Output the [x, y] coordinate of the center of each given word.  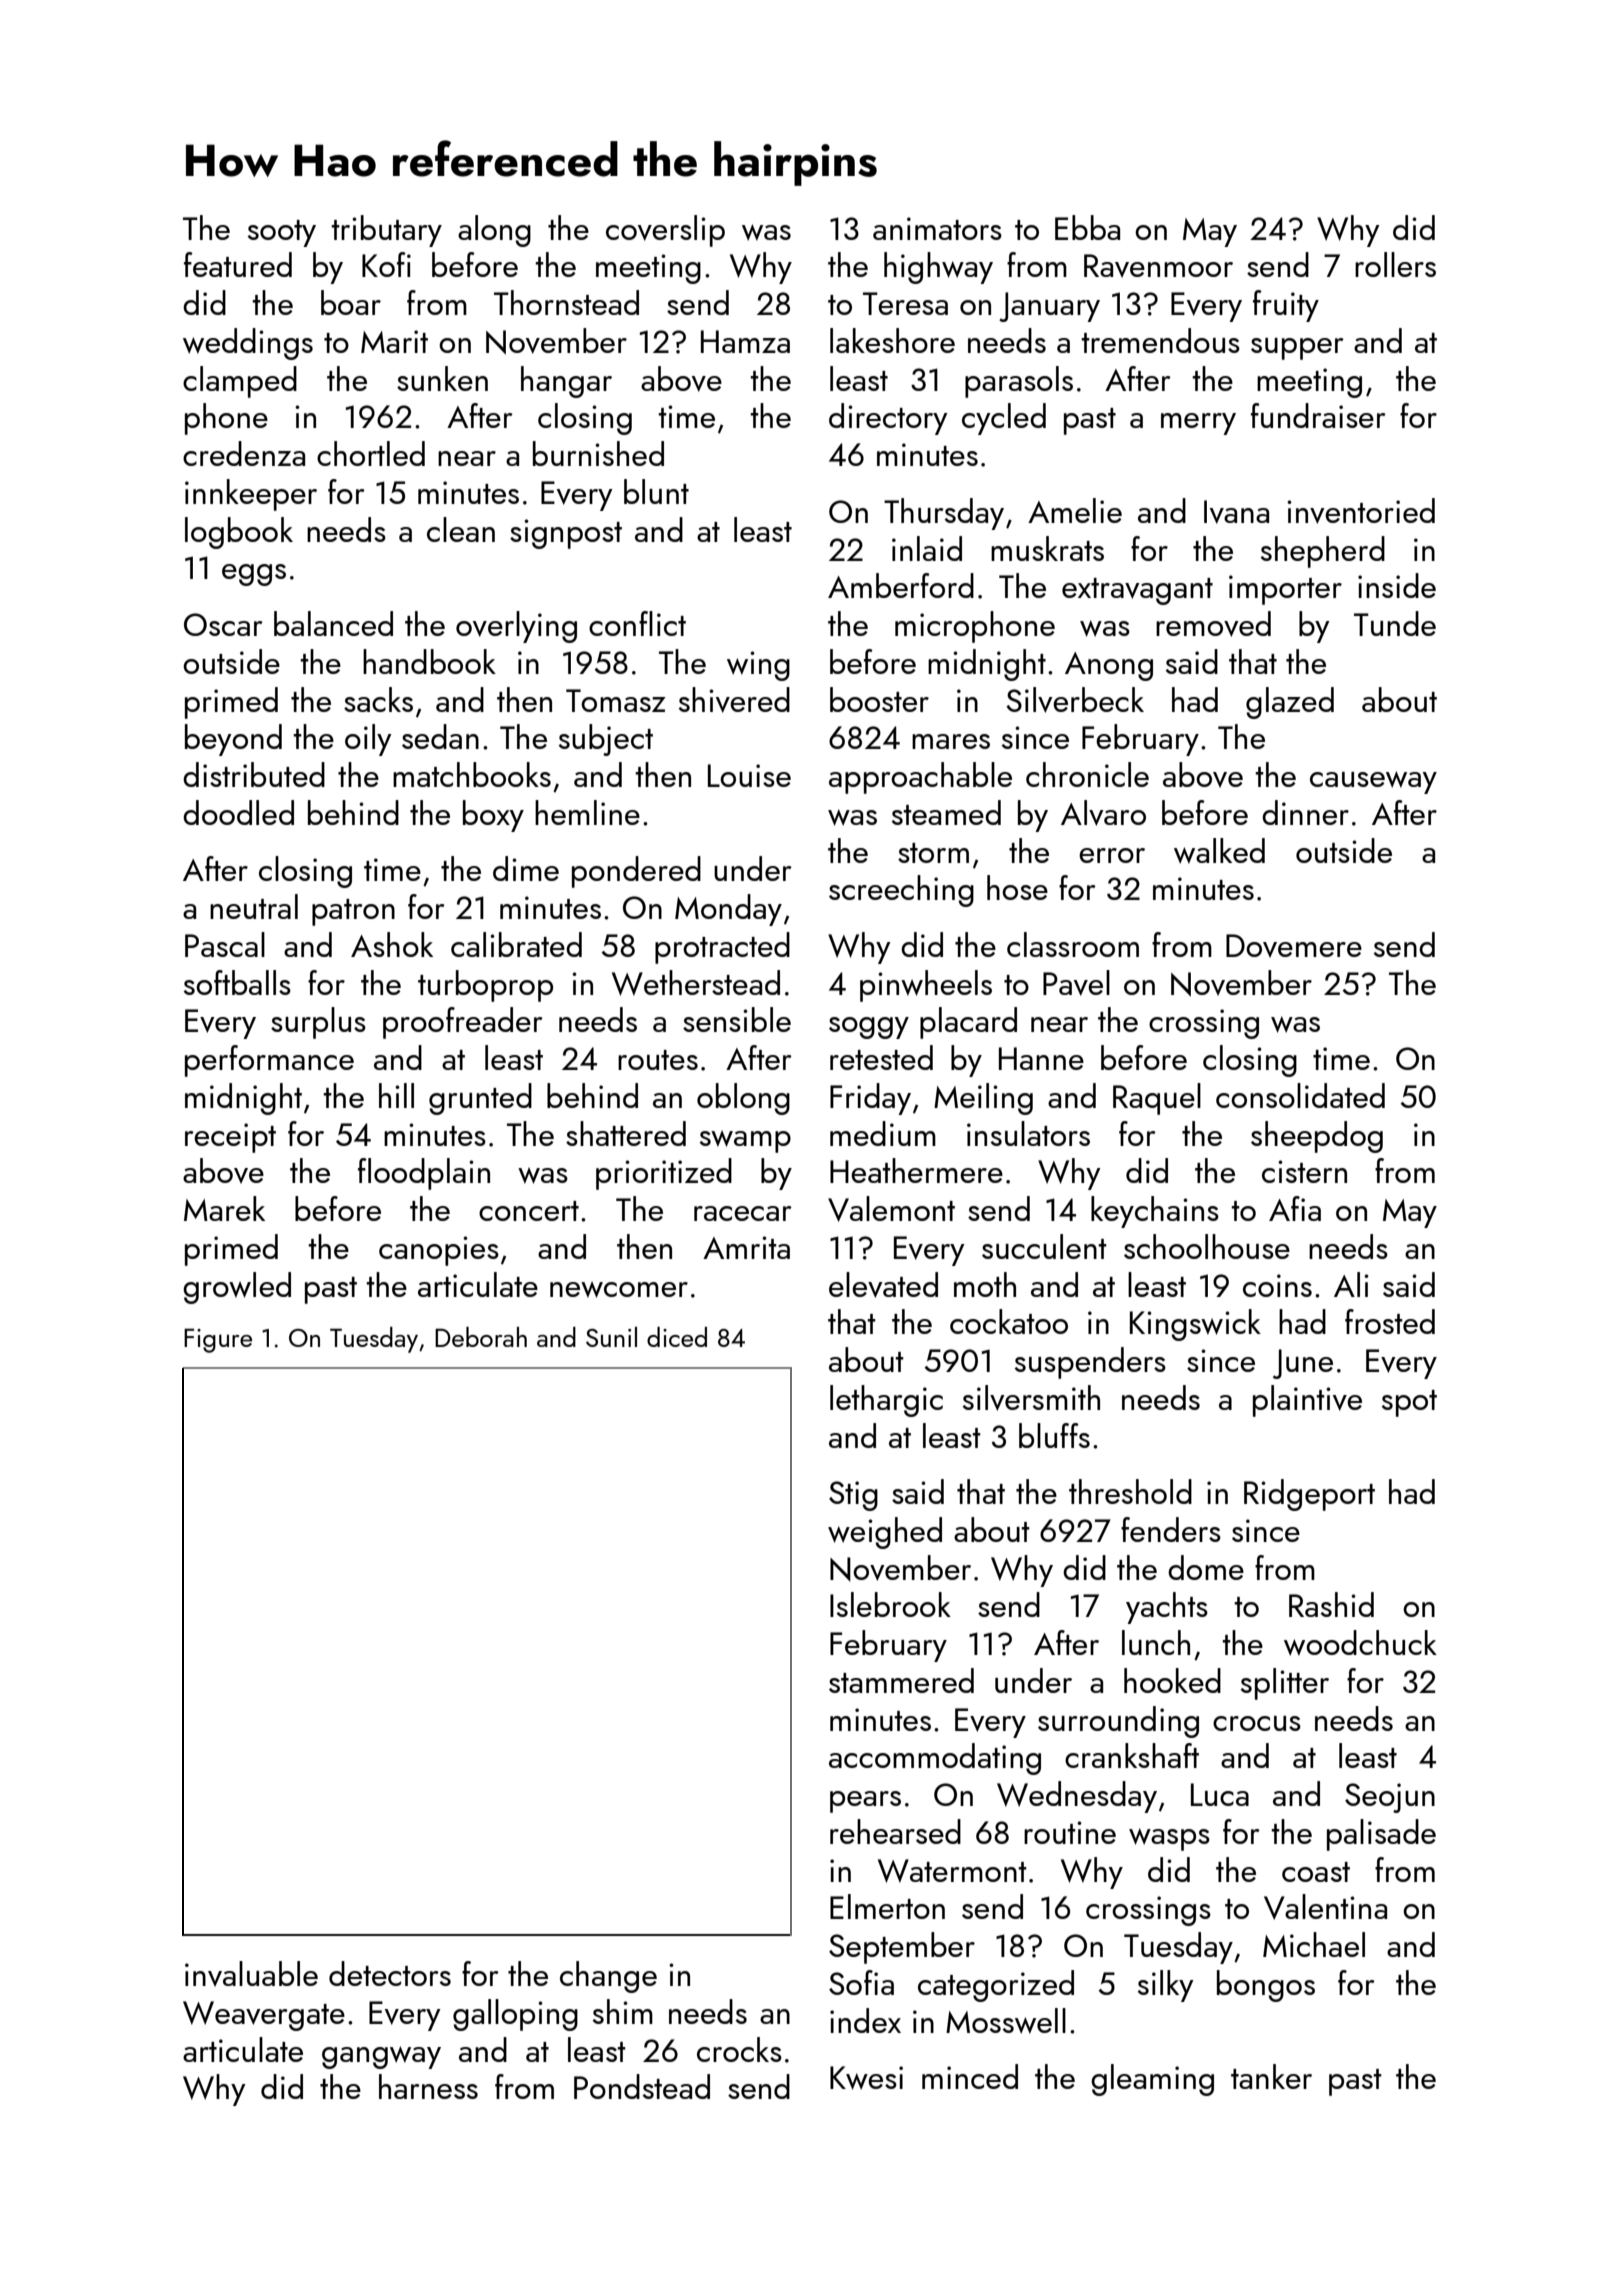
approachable [920, 778]
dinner [1305, 812]
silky [1166, 1986]
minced [970, 2076]
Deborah [481, 1337]
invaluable [251, 1974]
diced [677, 1337]
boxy [493, 816]
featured [238, 264]
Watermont [952, 1871]
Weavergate [264, 2016]
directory [888, 419]
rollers [1395, 264]
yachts [1167, 1608]
